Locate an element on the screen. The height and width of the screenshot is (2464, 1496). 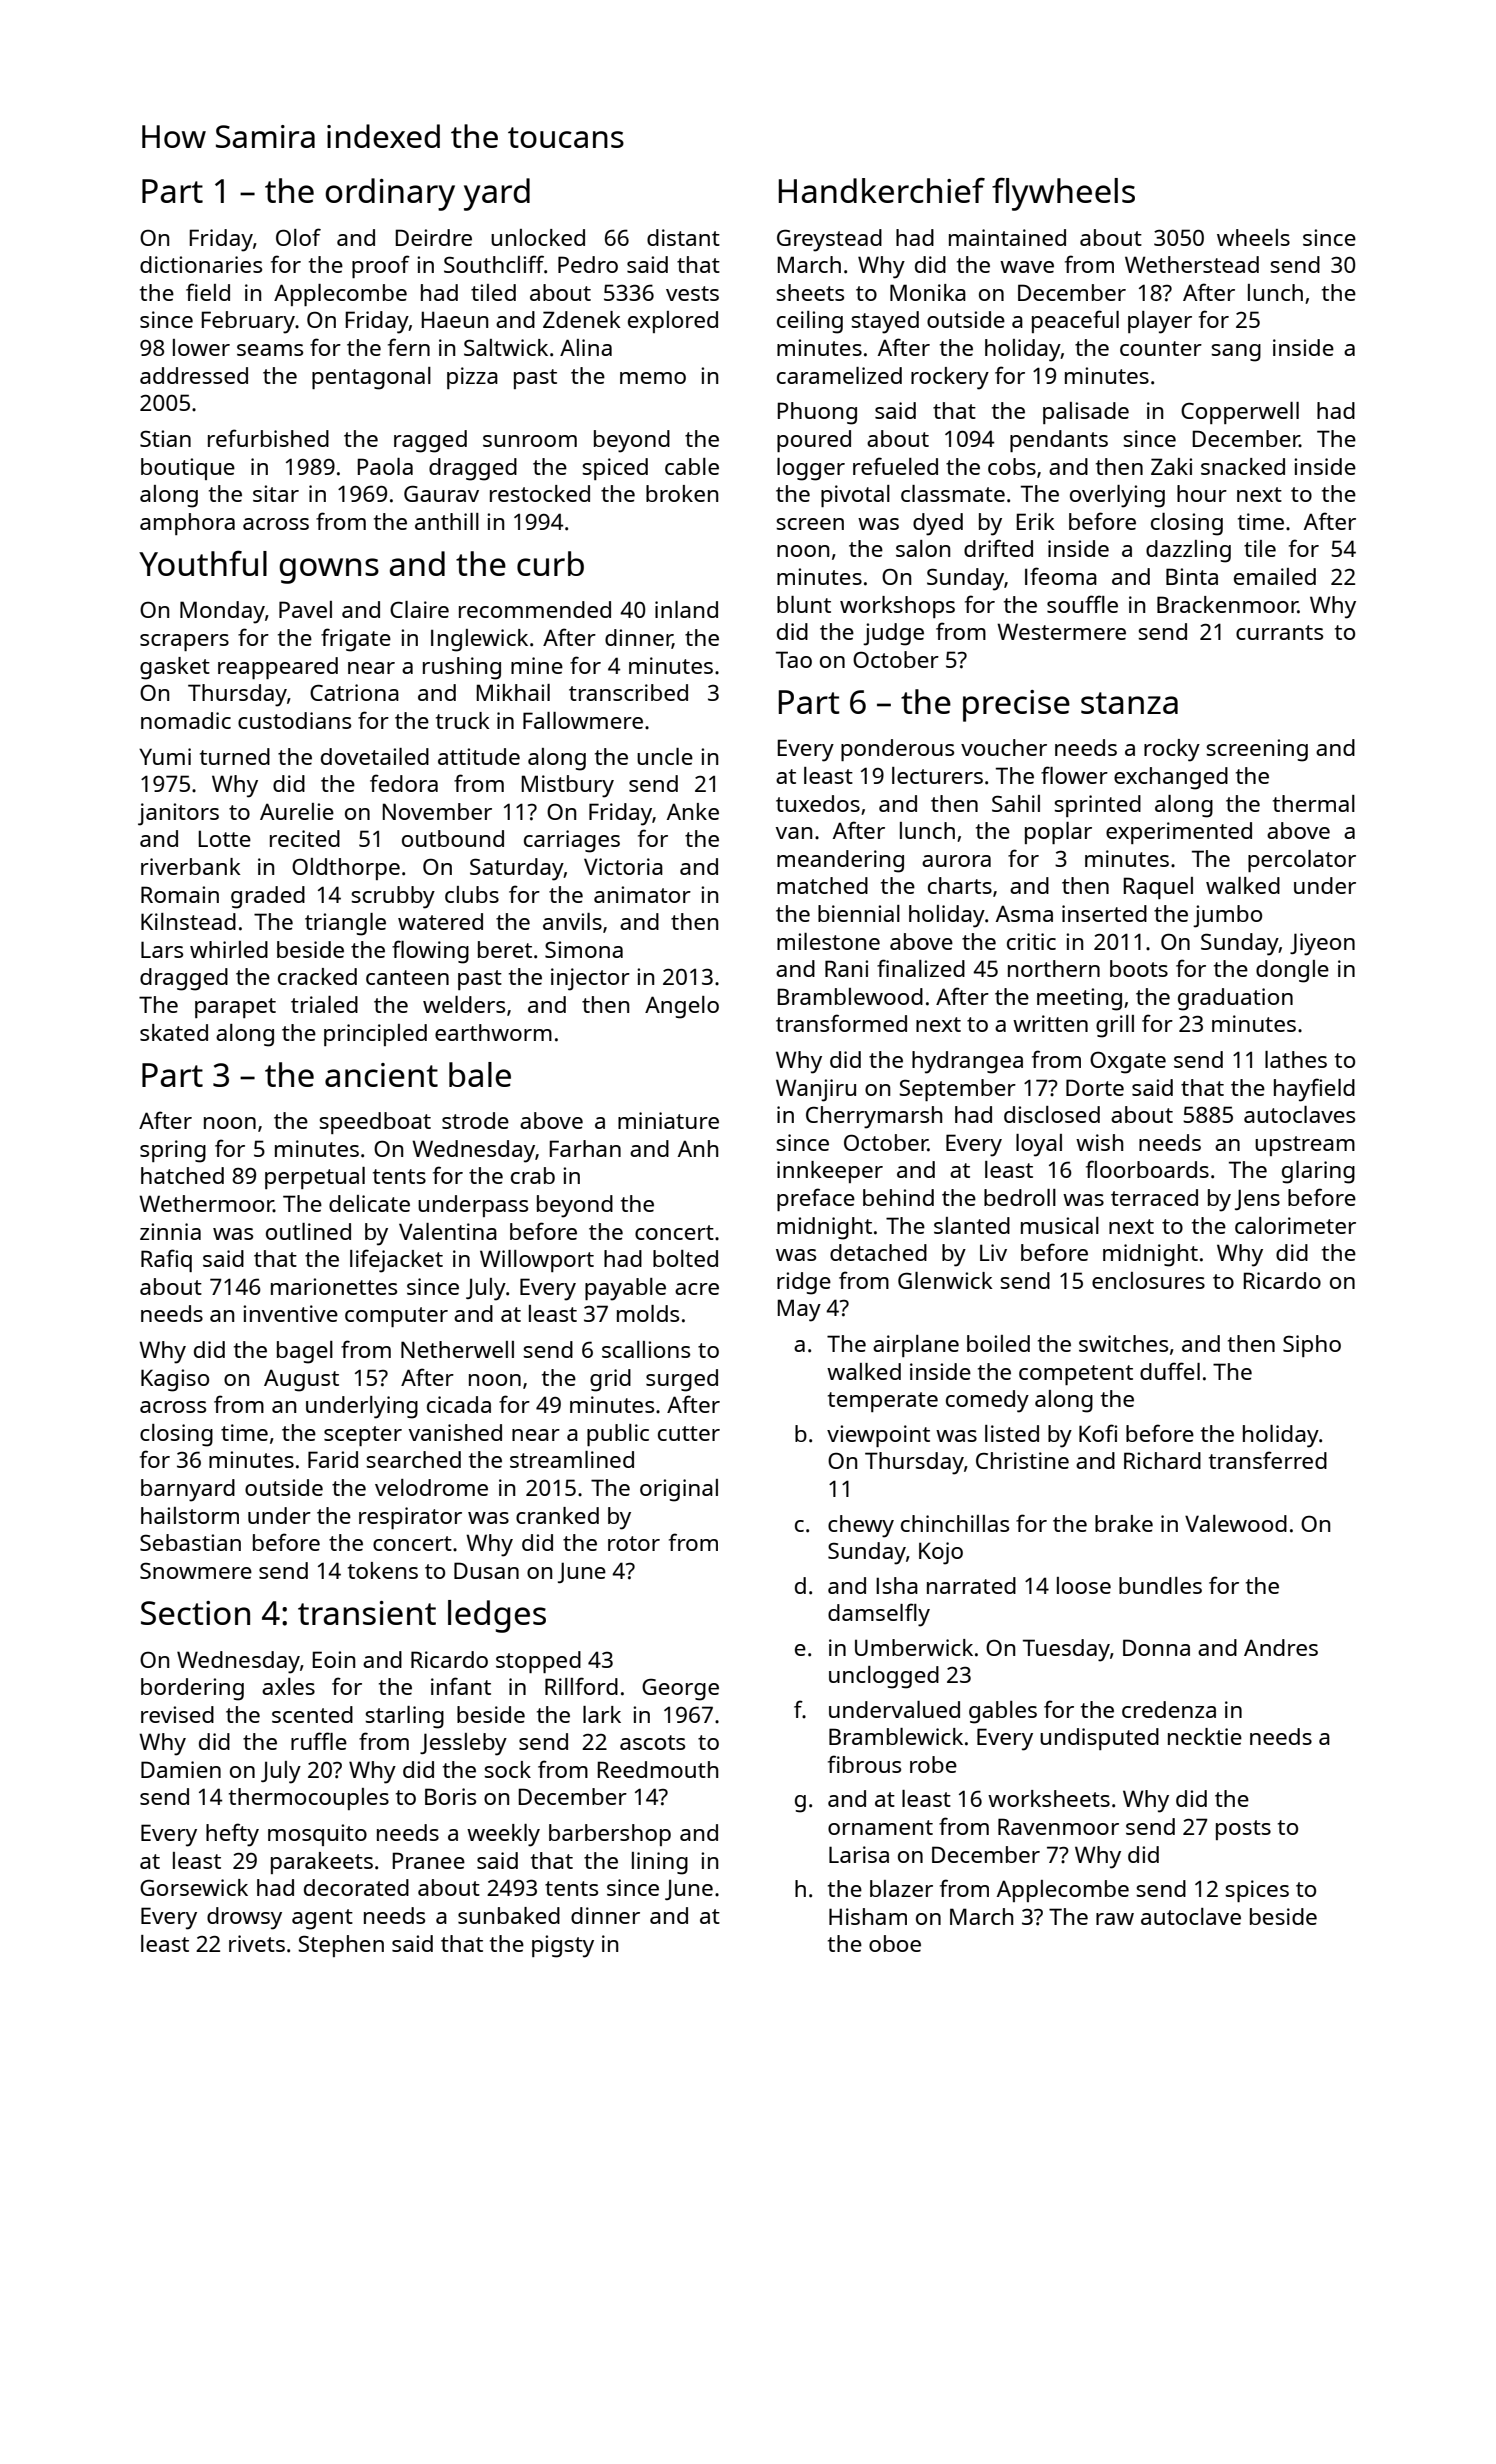
Handkerchief is located at coordinates (882, 190).
